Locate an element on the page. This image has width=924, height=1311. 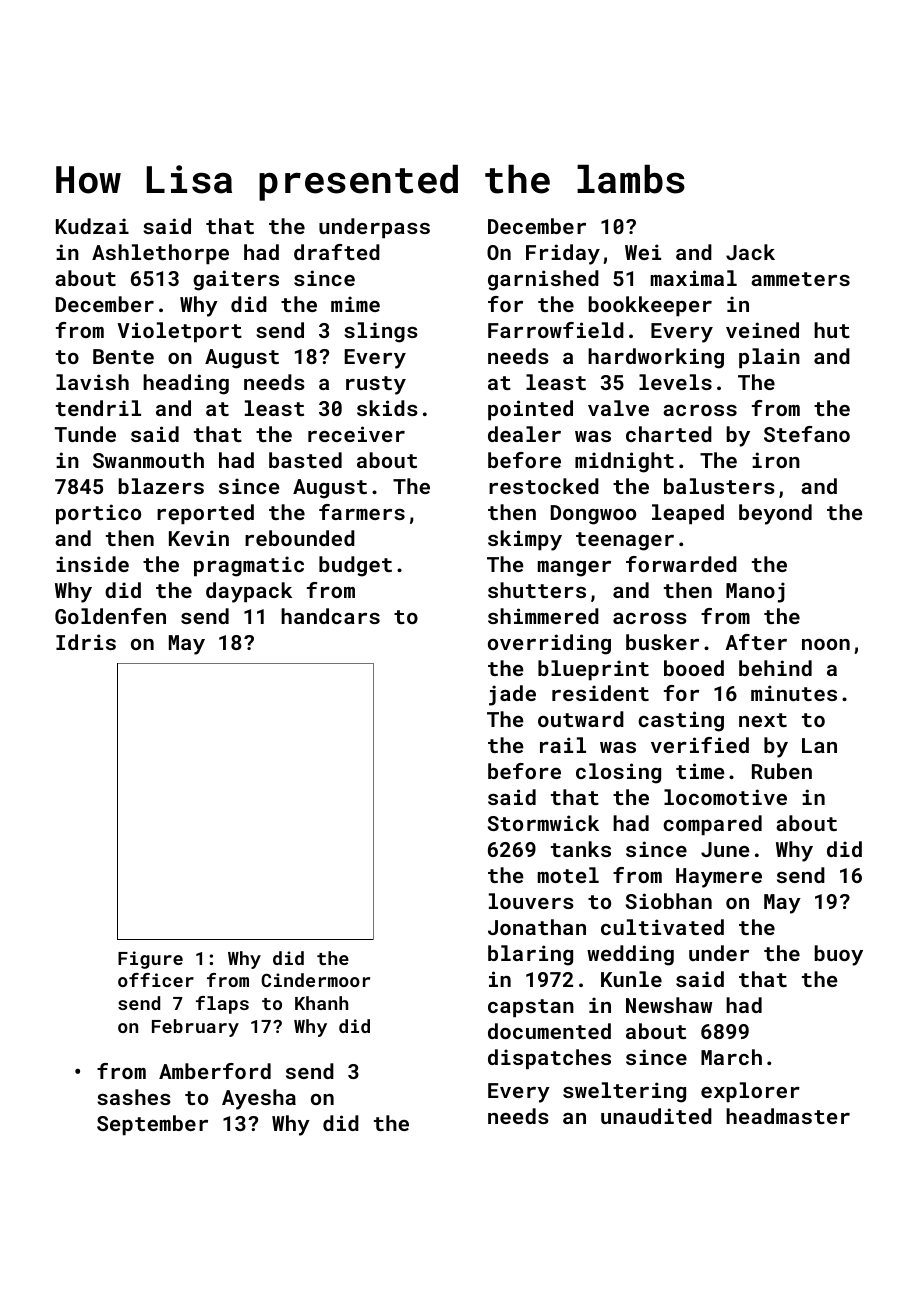
mime is located at coordinates (355, 304).
